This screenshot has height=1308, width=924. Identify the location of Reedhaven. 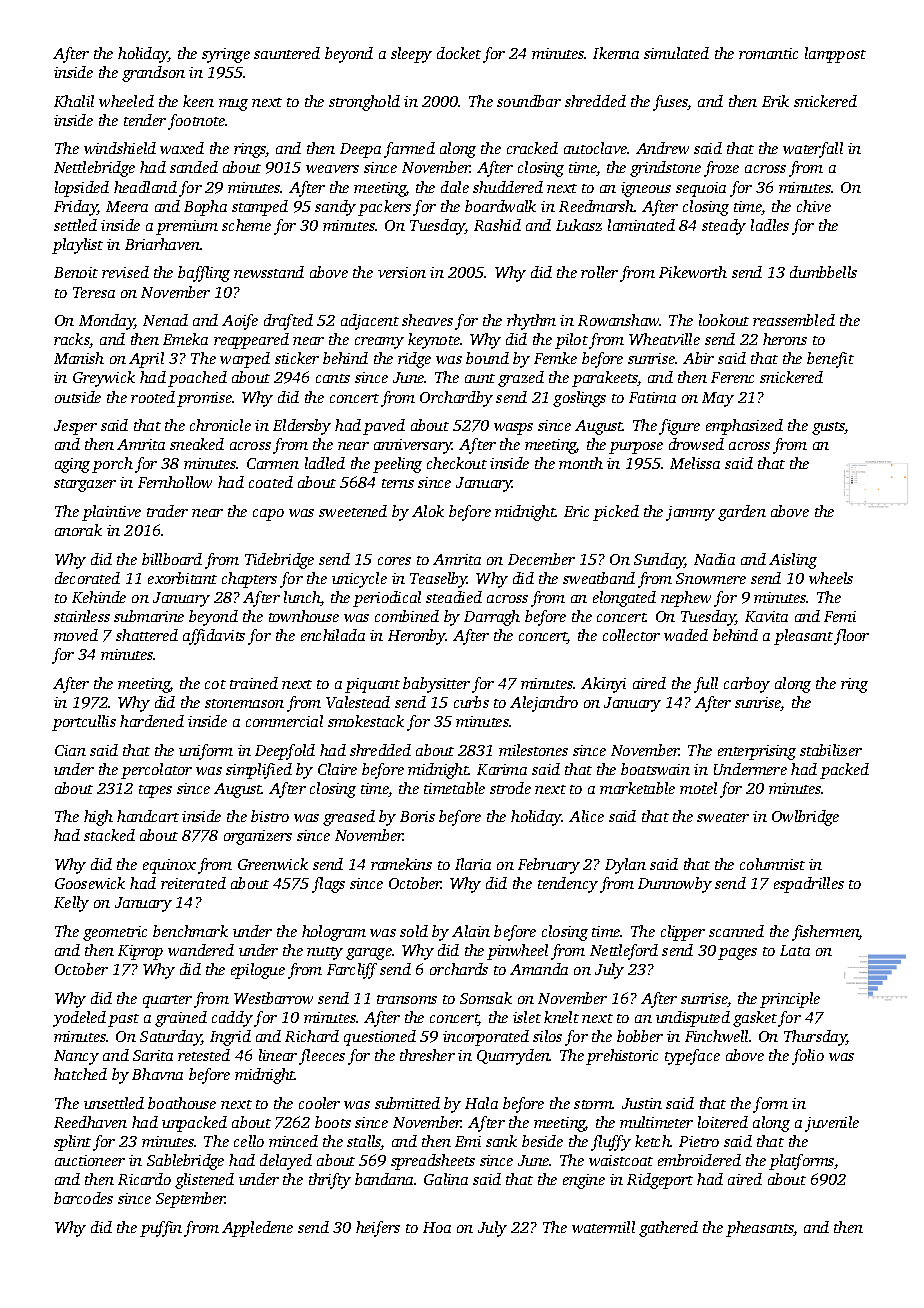
(90, 1122).
